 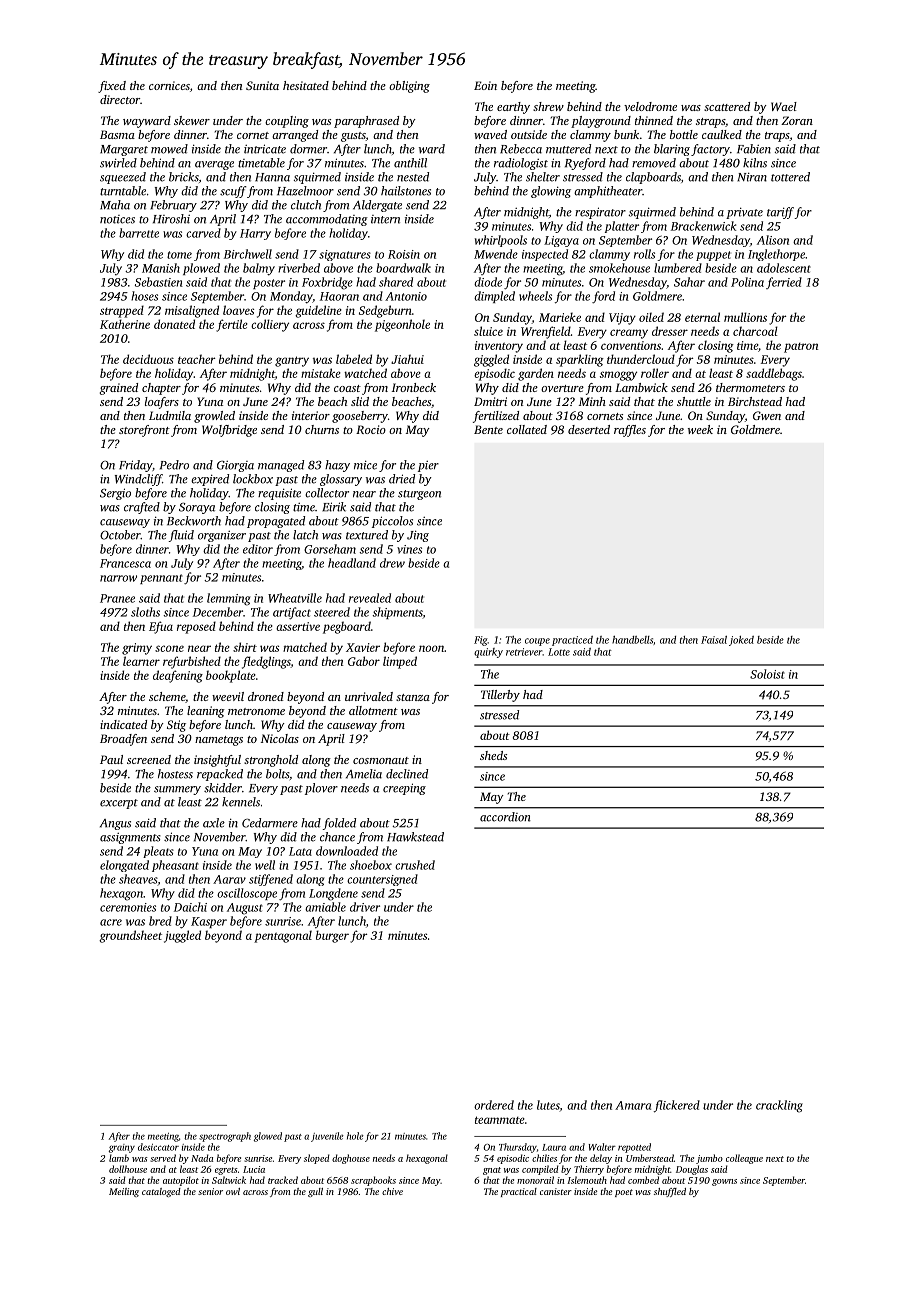 What do you see at coordinates (409, 87) in the page?
I see `obliging` at bounding box center [409, 87].
